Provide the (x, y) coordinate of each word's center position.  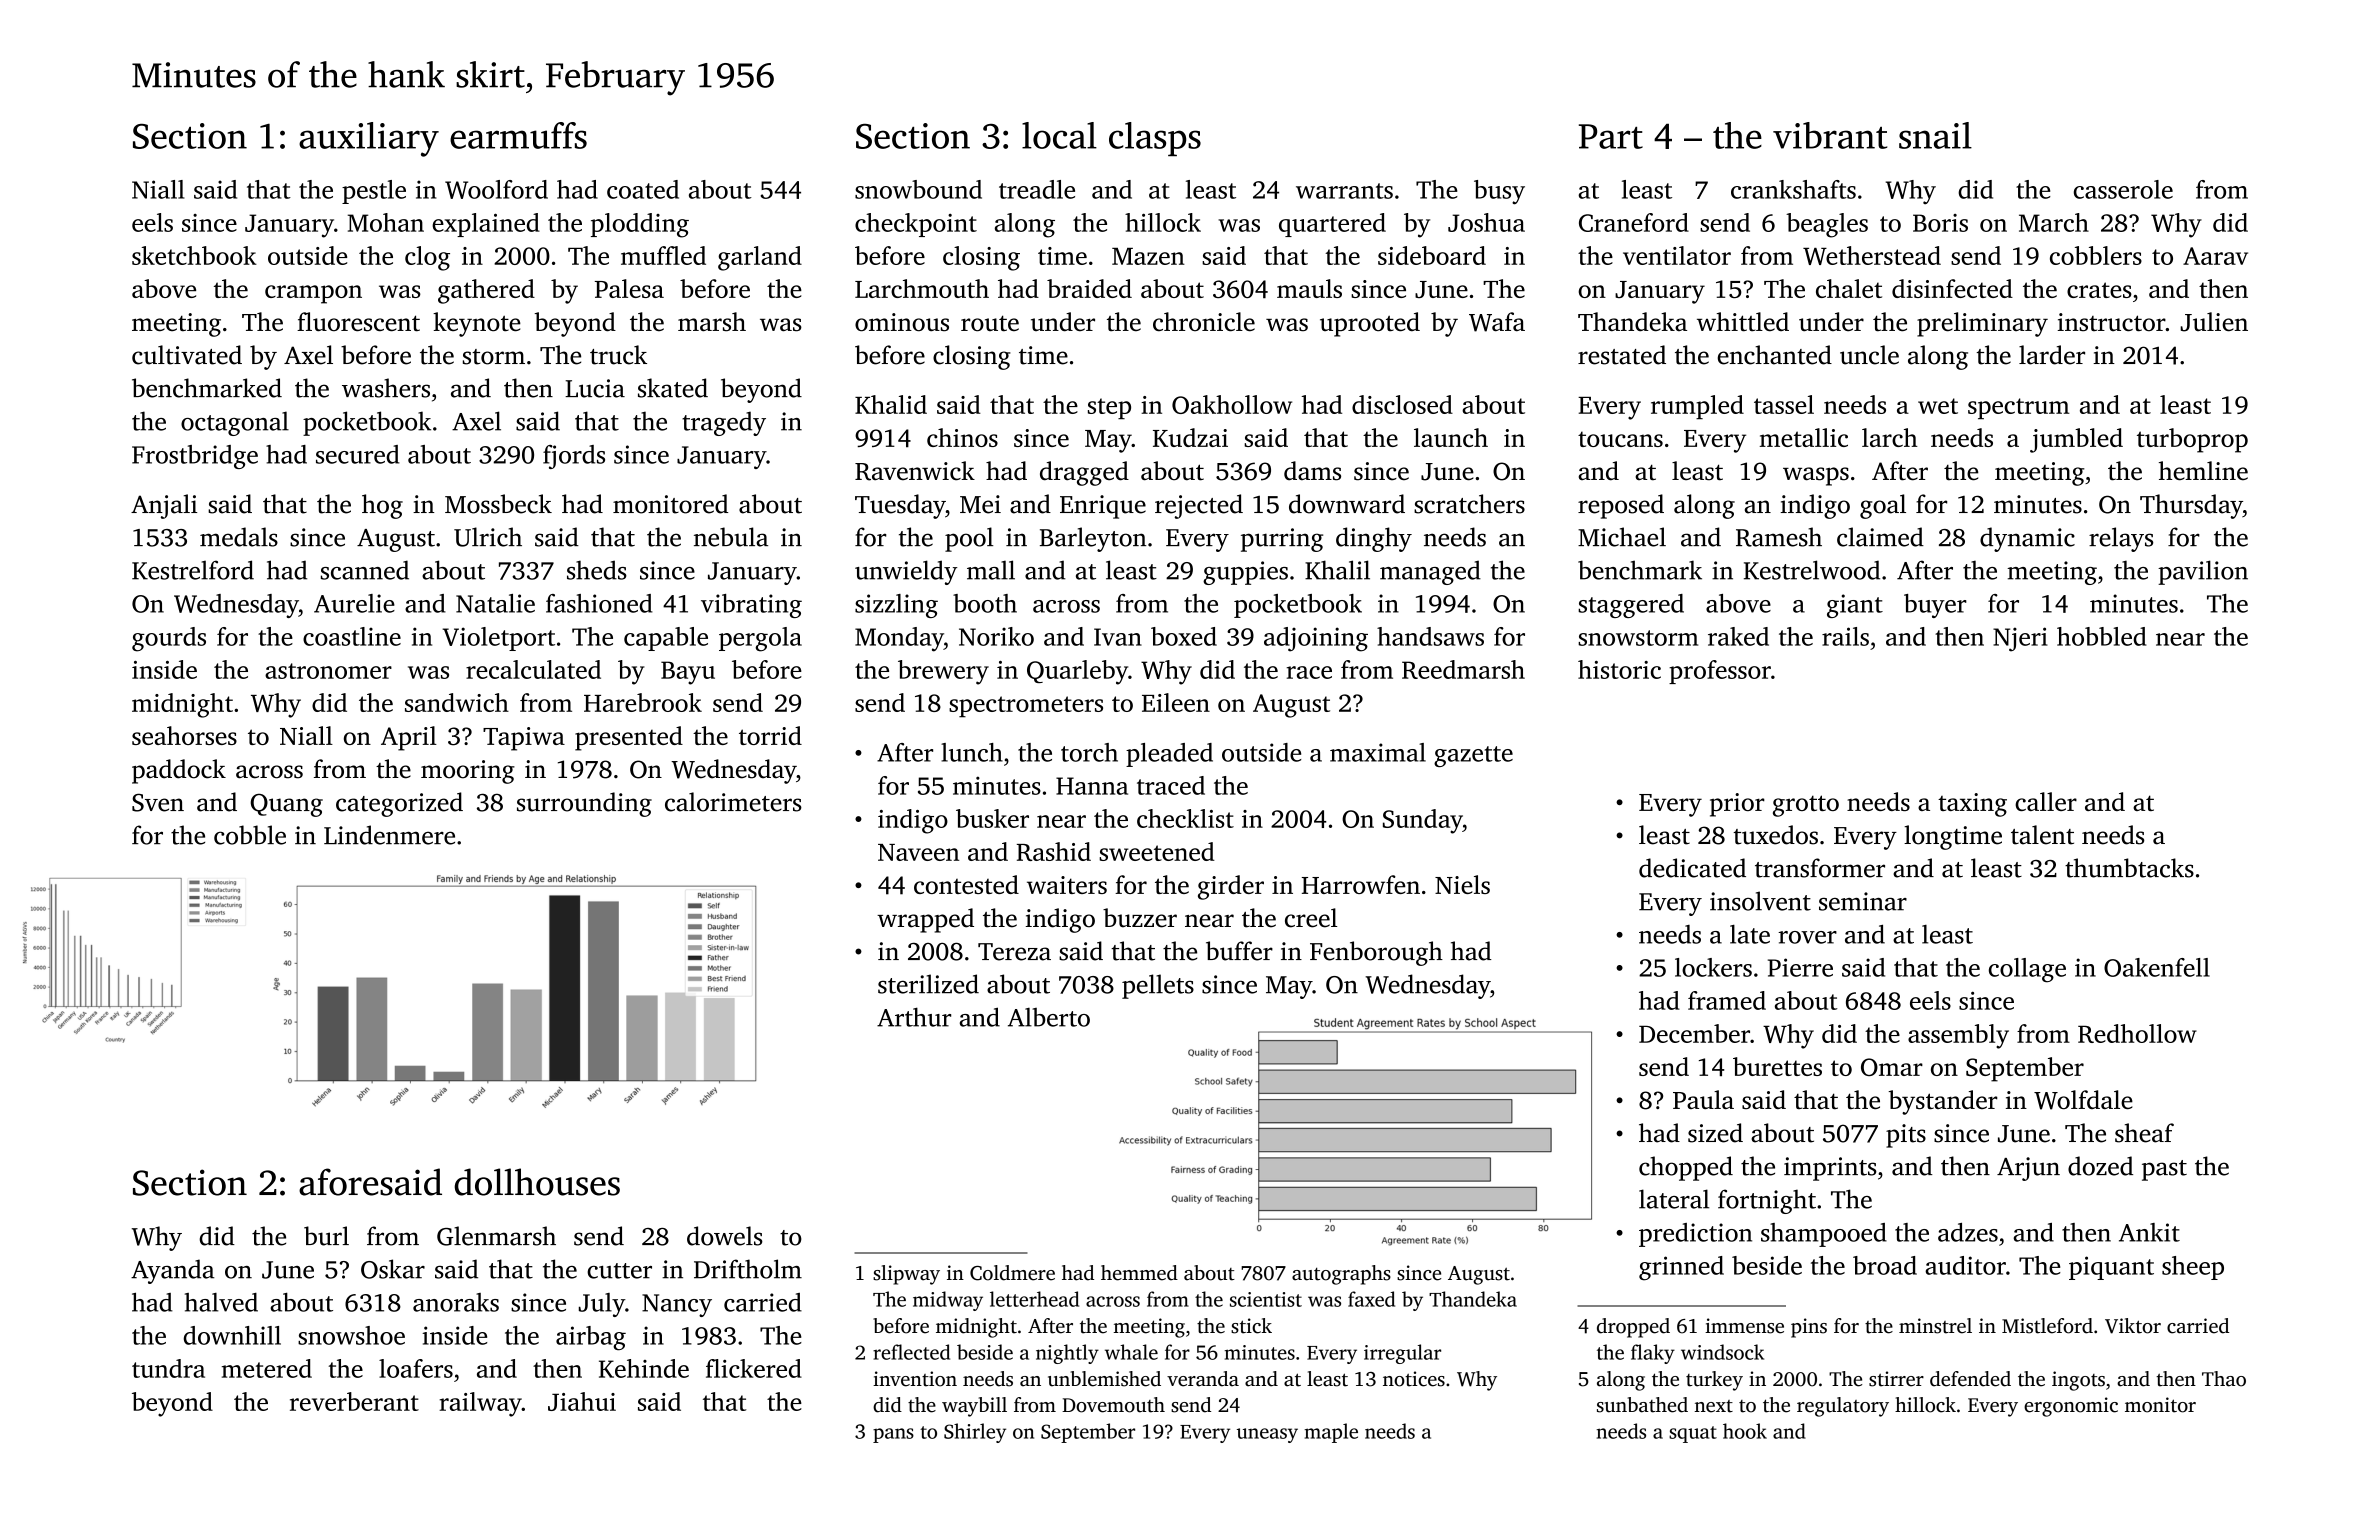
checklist (1185, 818)
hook (1745, 1431)
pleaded (1169, 755)
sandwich (457, 702)
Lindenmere (389, 835)
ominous (902, 322)
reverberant (354, 1401)
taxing (1972, 805)
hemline (2203, 471)
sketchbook (194, 255)
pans (893, 1435)
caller (2046, 801)
